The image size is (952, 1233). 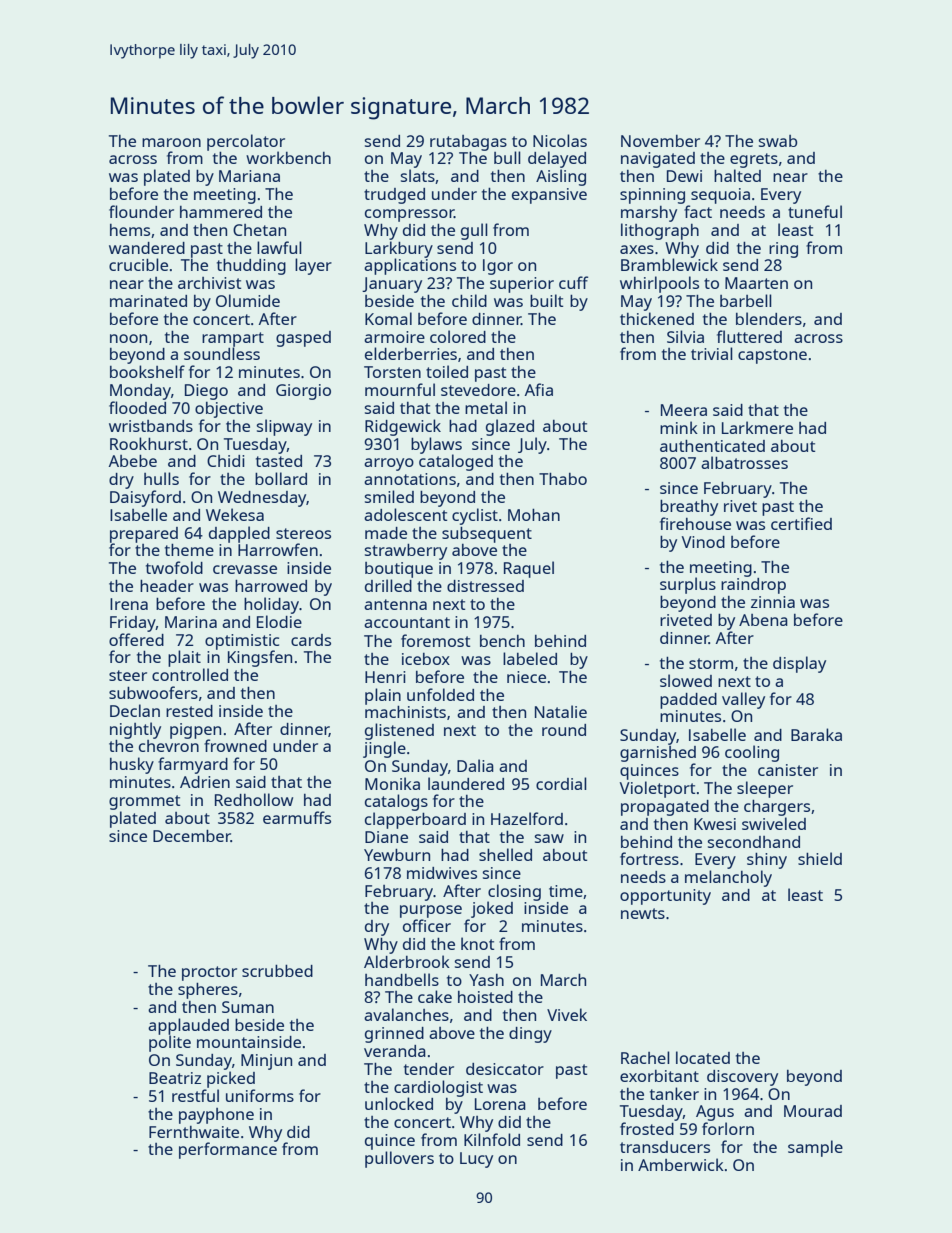 I want to click on made, so click(x=386, y=533).
